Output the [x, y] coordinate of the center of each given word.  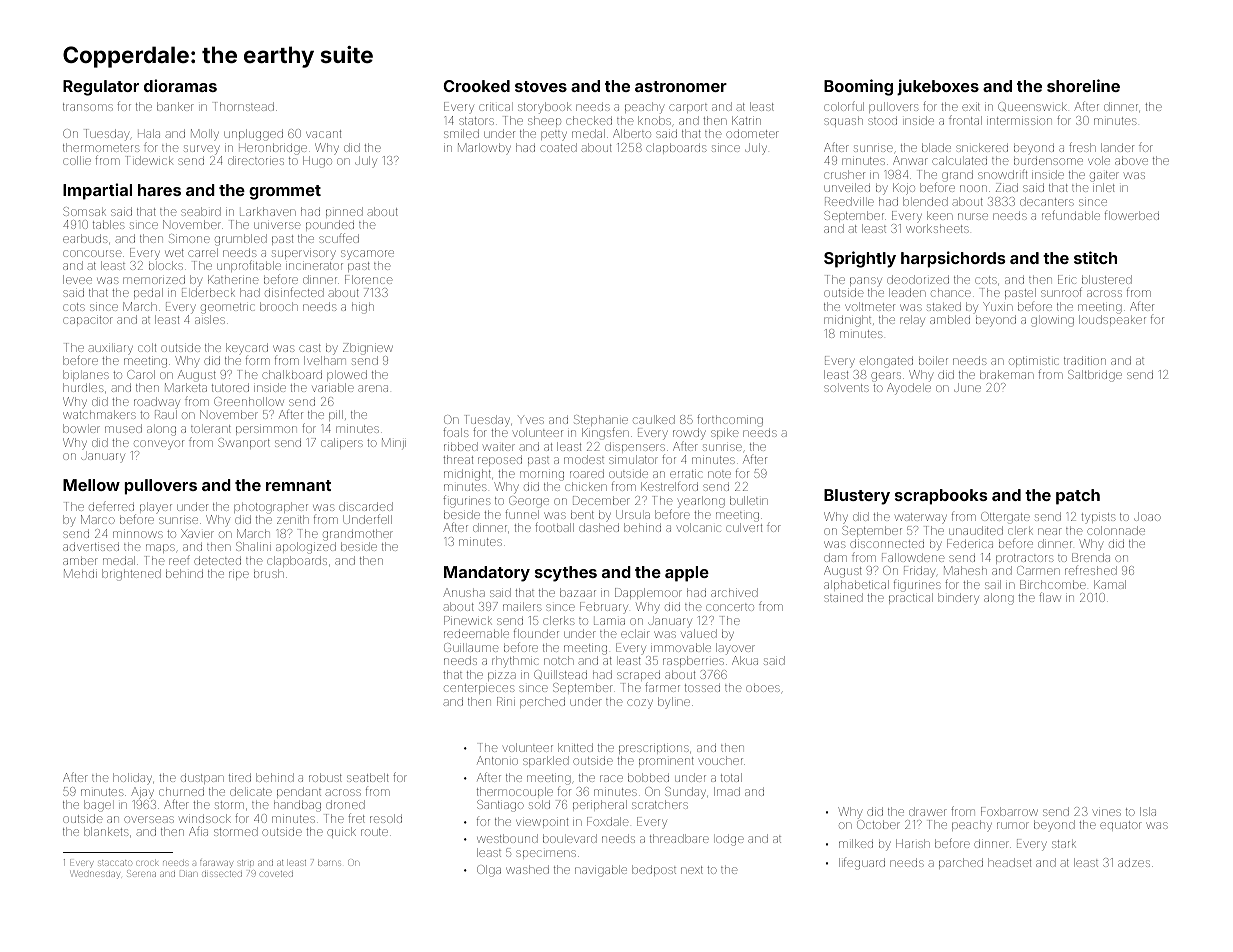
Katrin [746, 120]
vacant [323, 134]
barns [329, 863]
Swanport [244, 443]
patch [1078, 497]
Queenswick [1032, 106]
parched [961, 863]
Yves [531, 420]
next [692, 870]
